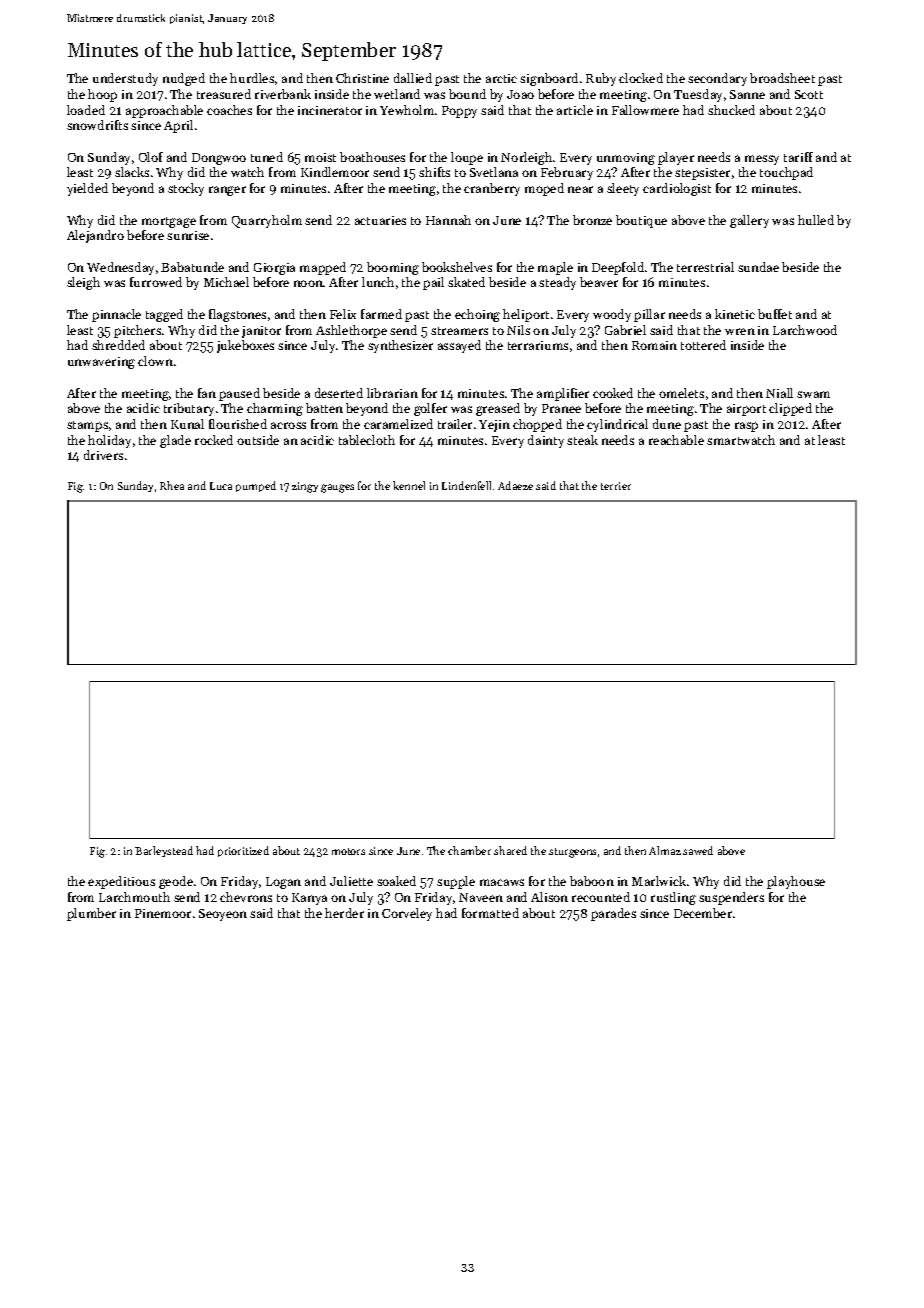 Image resolution: width=924 pixels, height=1308 pixels. What do you see at coordinates (164, 851) in the screenshot?
I see `Barleystead` at bounding box center [164, 851].
